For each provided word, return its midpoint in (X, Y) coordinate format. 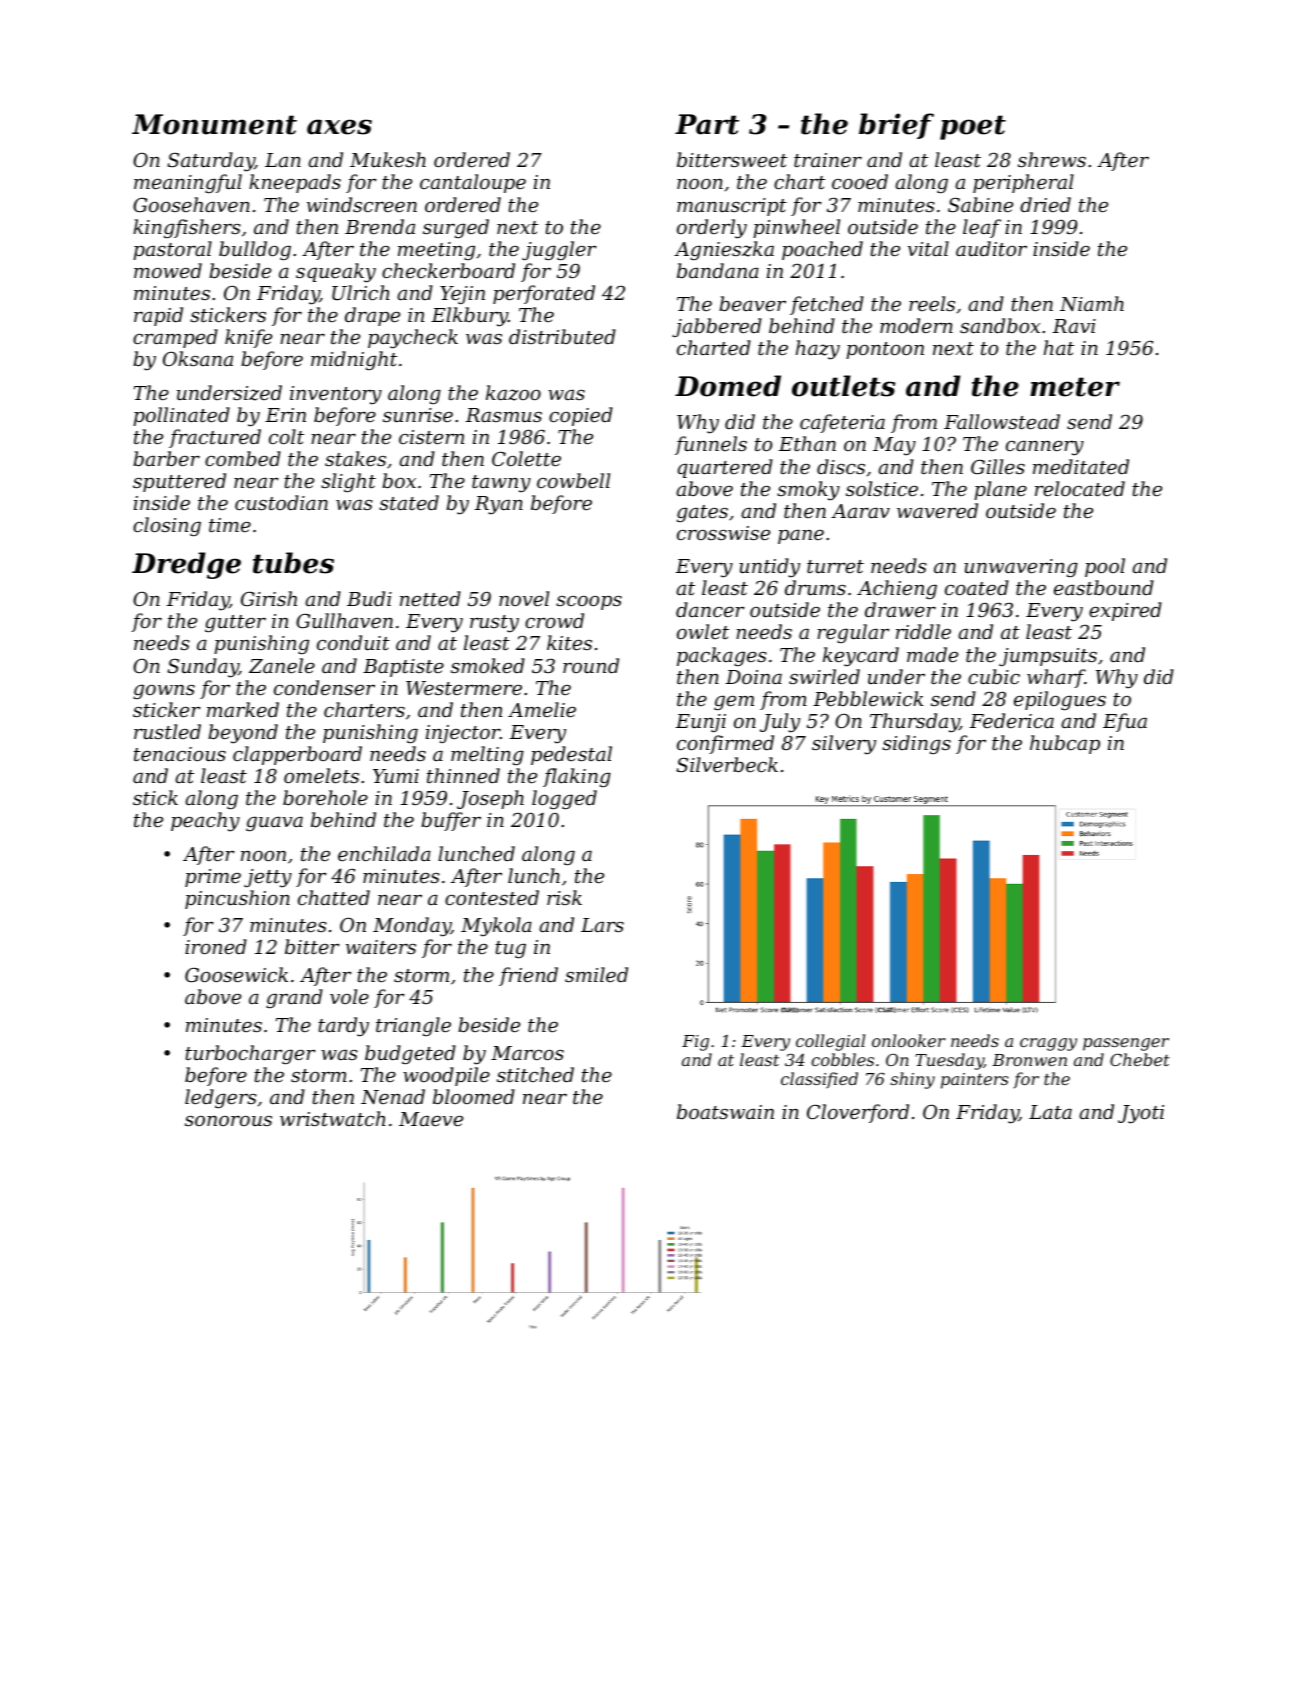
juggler (559, 250)
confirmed (725, 744)
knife (248, 338)
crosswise (723, 533)
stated (409, 502)
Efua (1125, 722)
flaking (577, 777)
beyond (243, 734)
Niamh (1092, 304)
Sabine (980, 204)
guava (274, 824)
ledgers (221, 1098)
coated (977, 587)
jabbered (717, 327)
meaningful (188, 183)
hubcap (1065, 744)
